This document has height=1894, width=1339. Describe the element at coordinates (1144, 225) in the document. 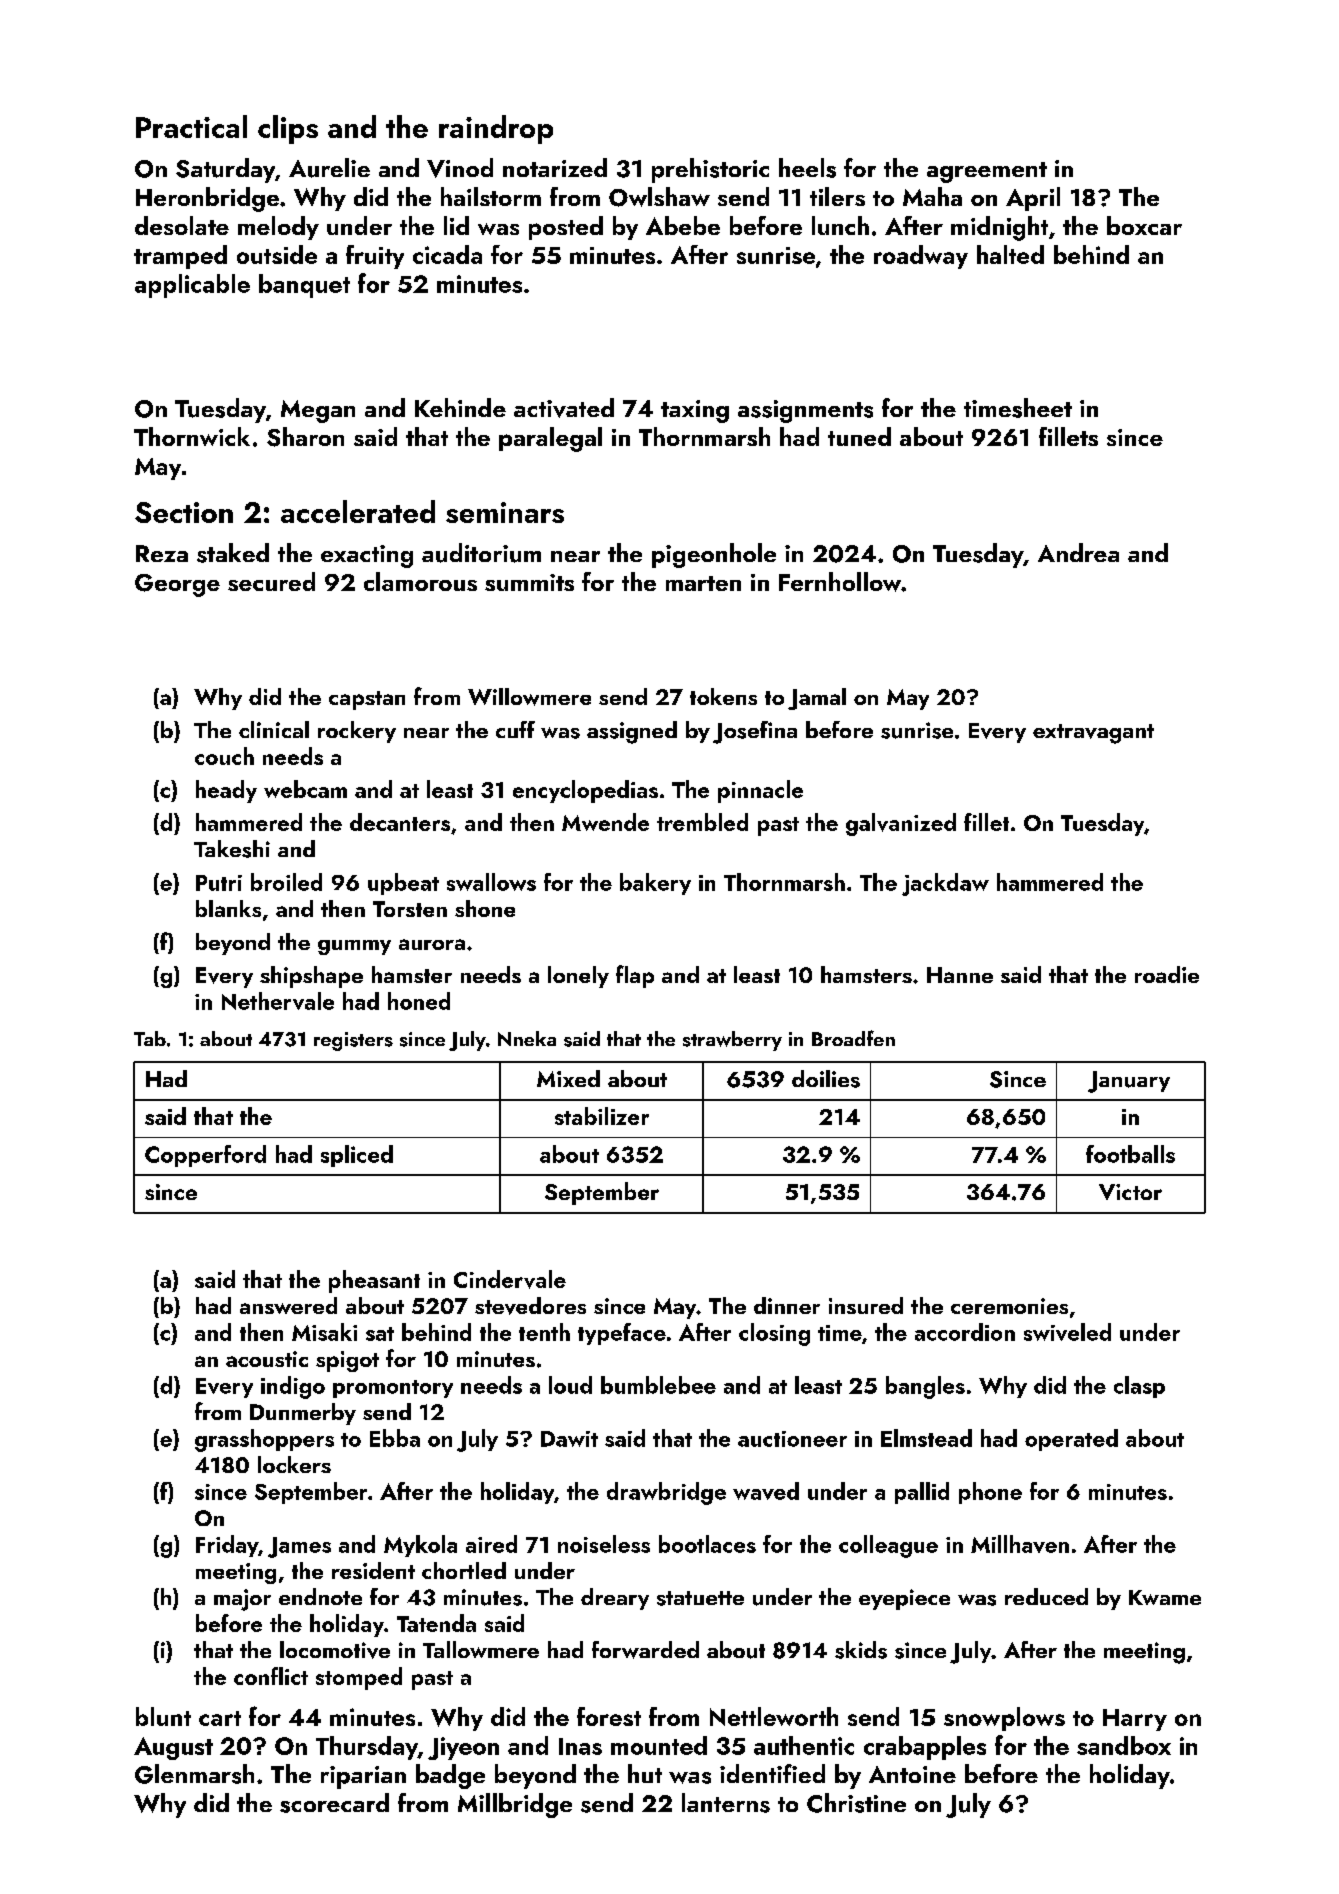

I see `boxcar` at that location.
